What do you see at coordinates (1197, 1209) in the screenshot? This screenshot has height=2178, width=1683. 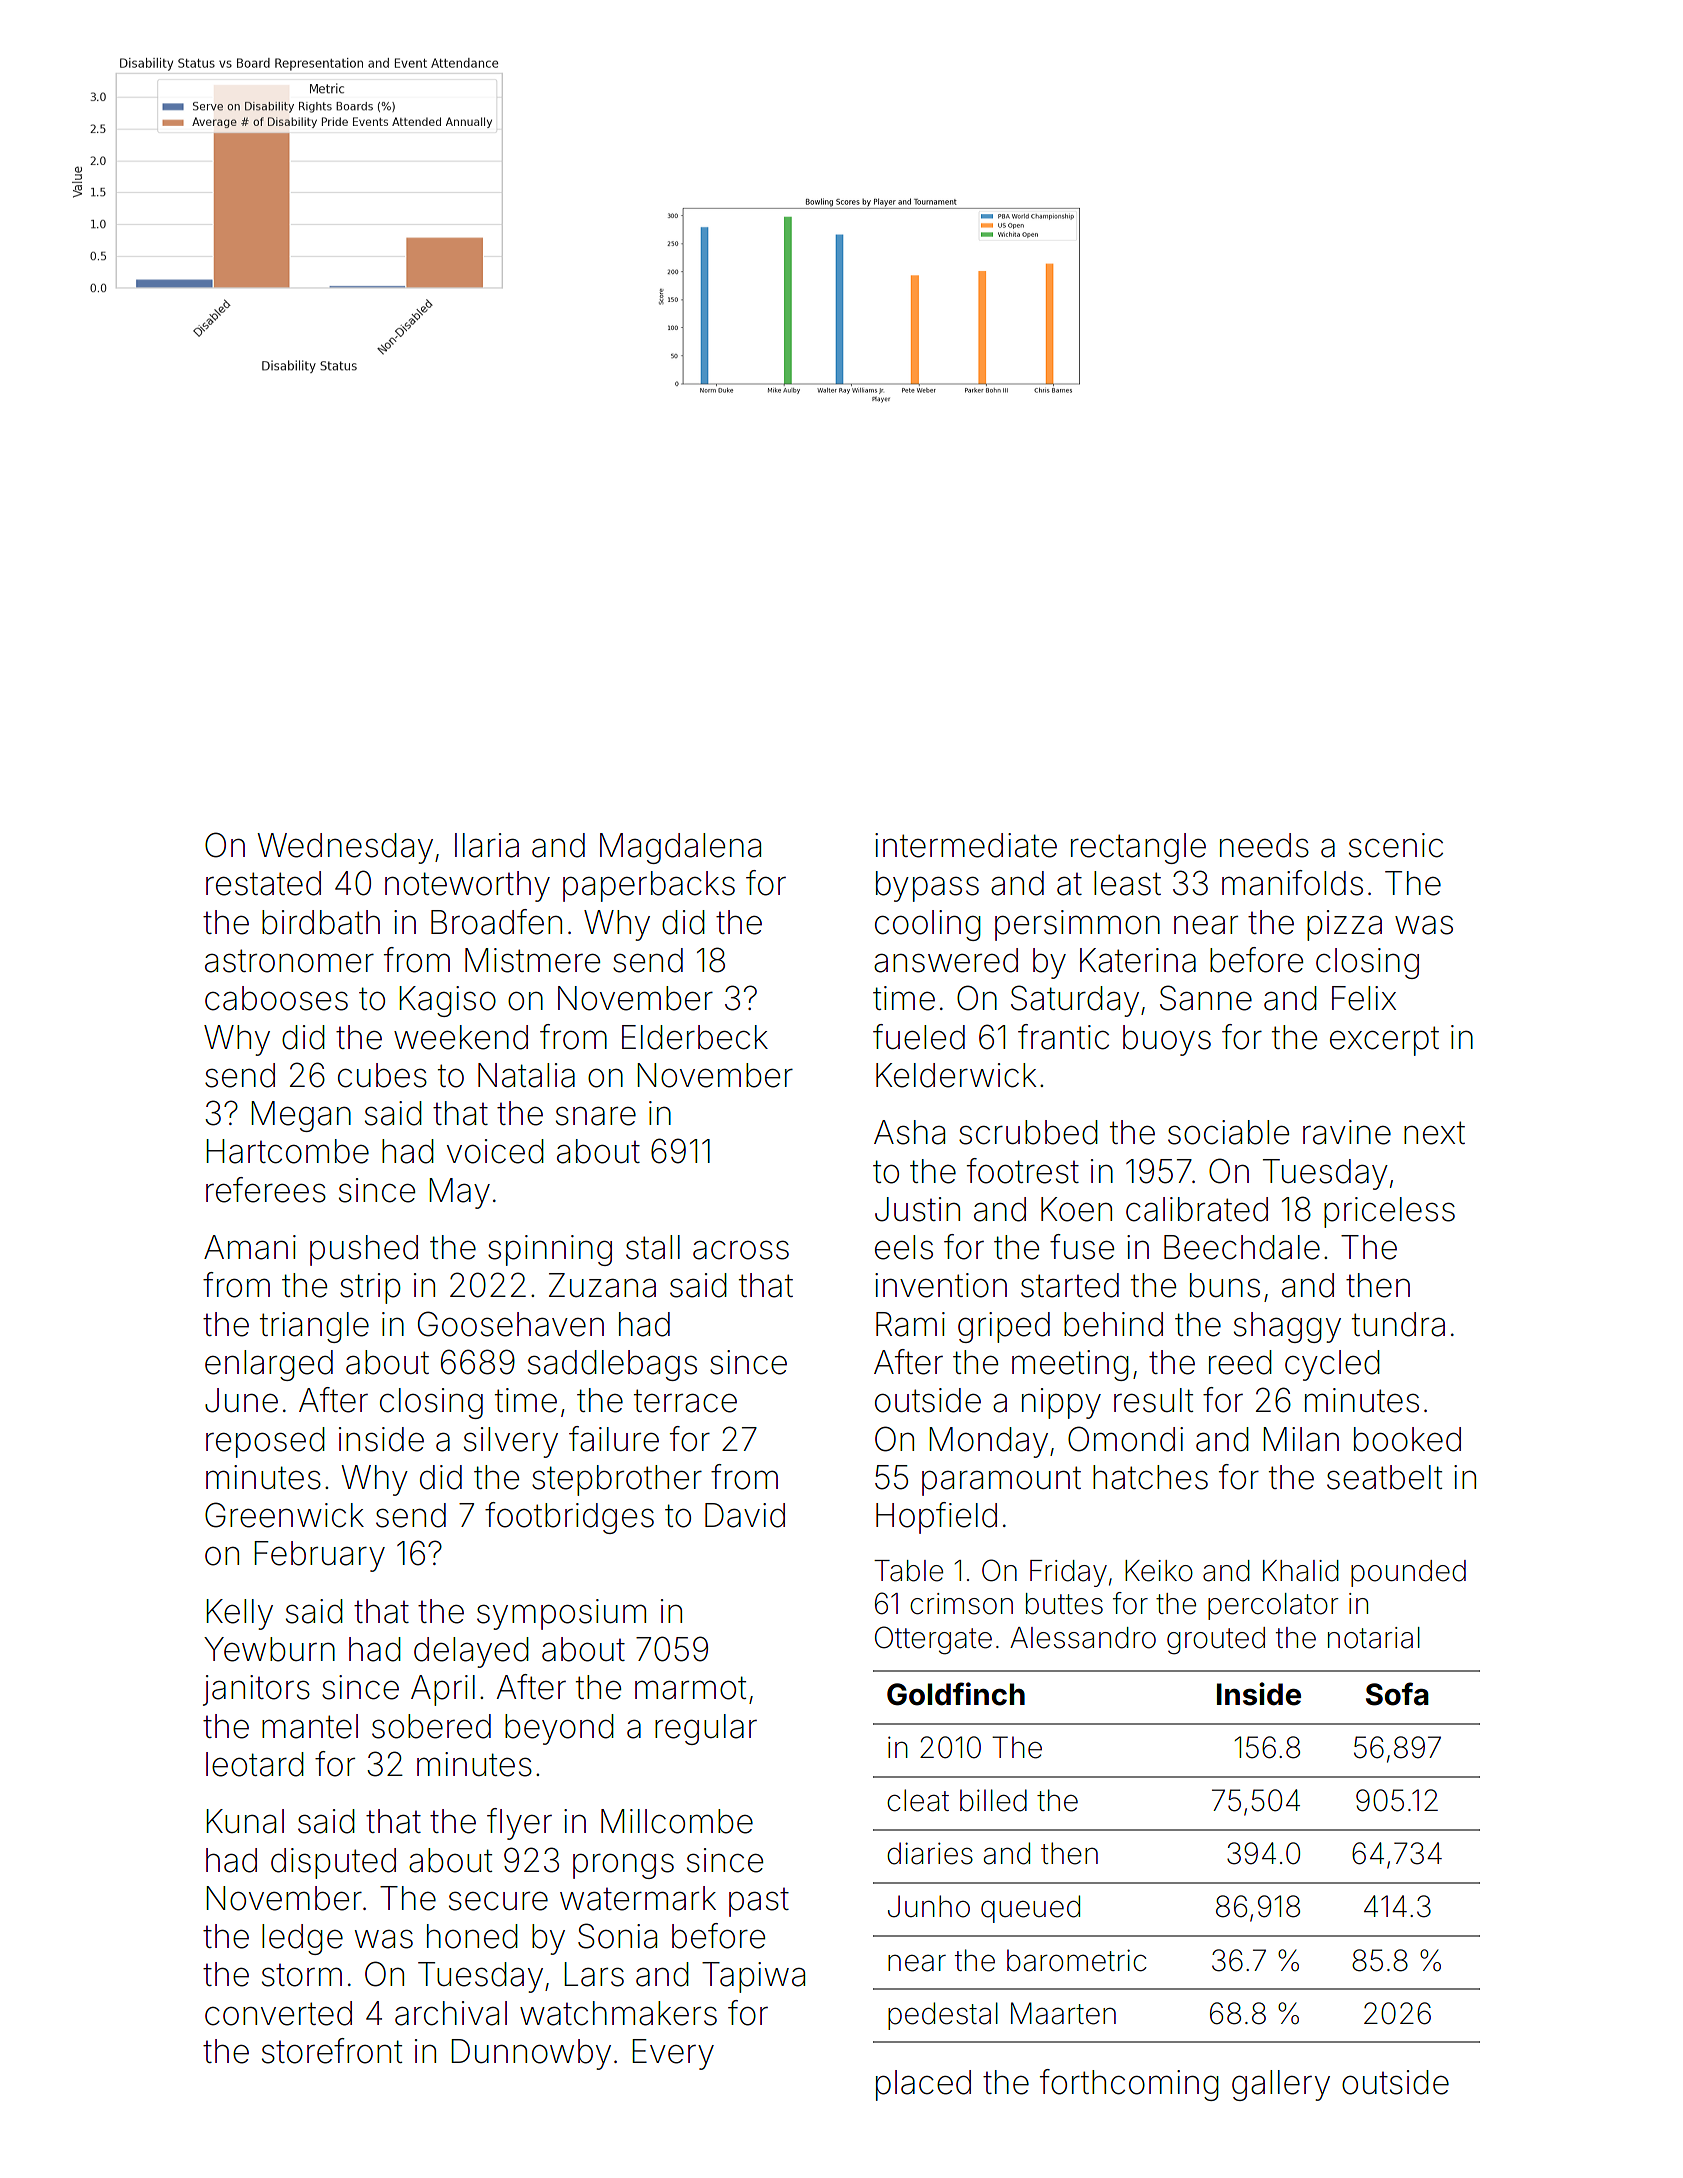 I see `calibrated` at bounding box center [1197, 1209].
